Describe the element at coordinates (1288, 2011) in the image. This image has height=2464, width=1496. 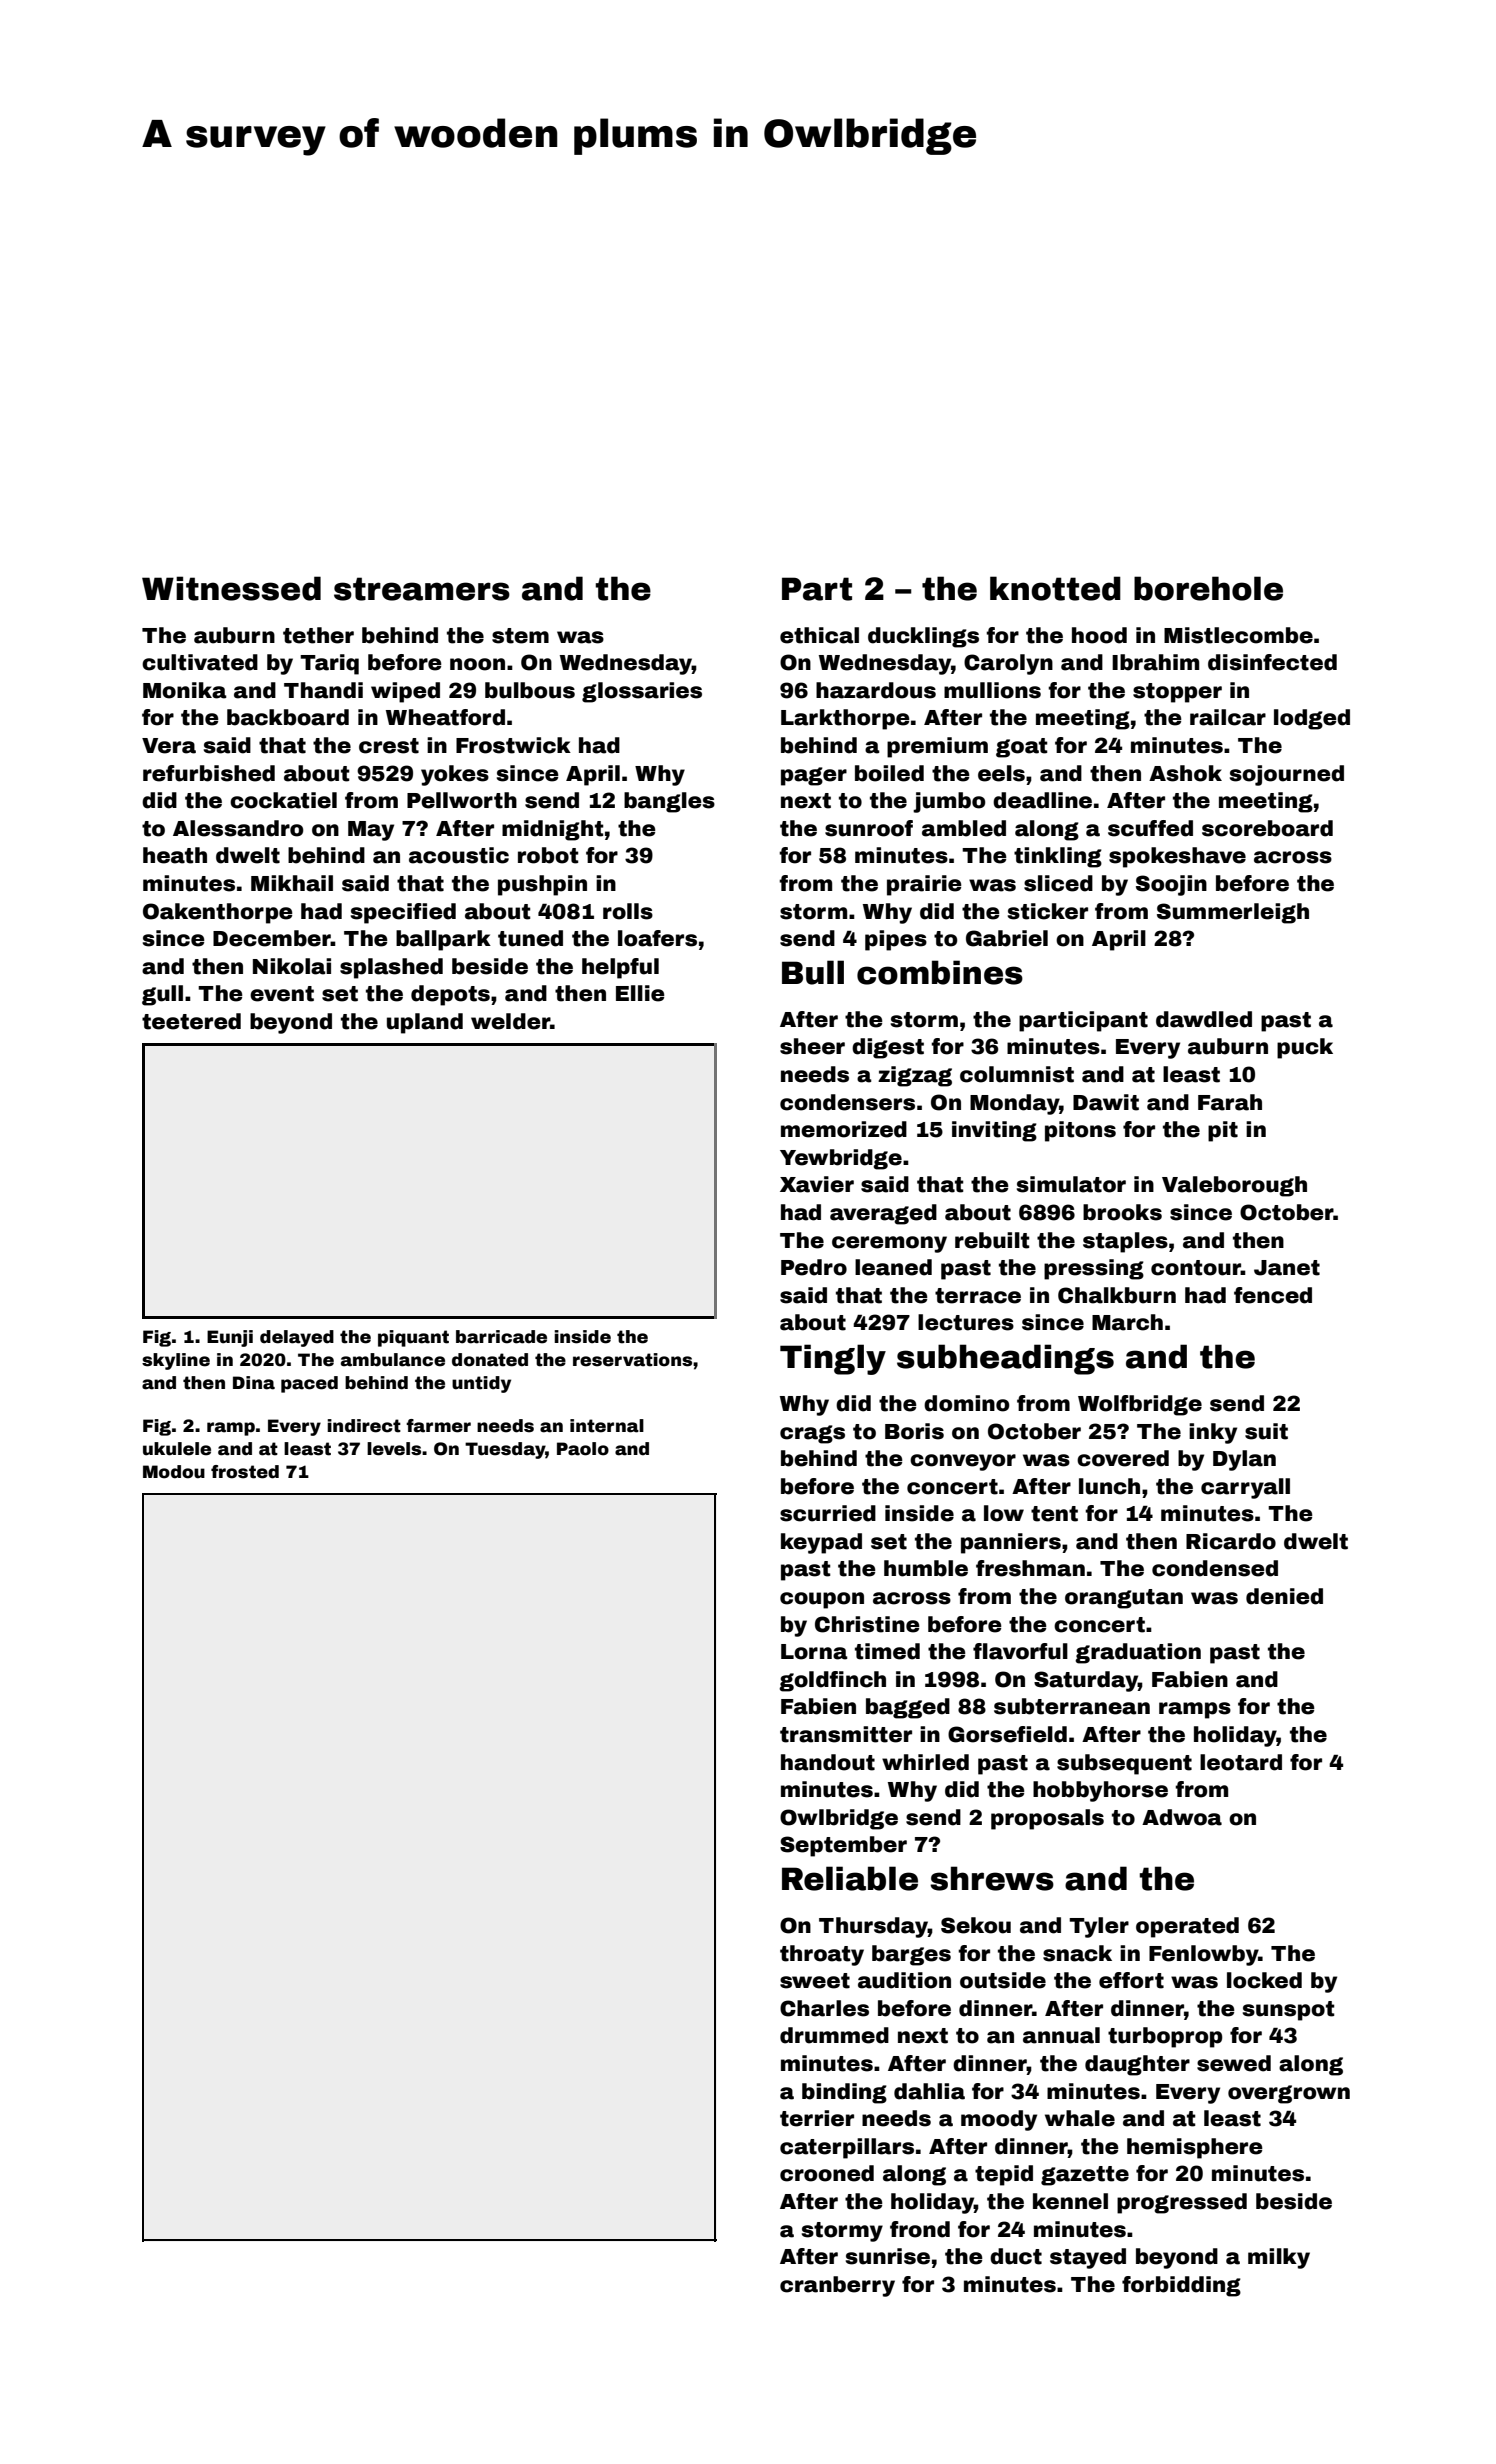
I see `sunspot` at that location.
